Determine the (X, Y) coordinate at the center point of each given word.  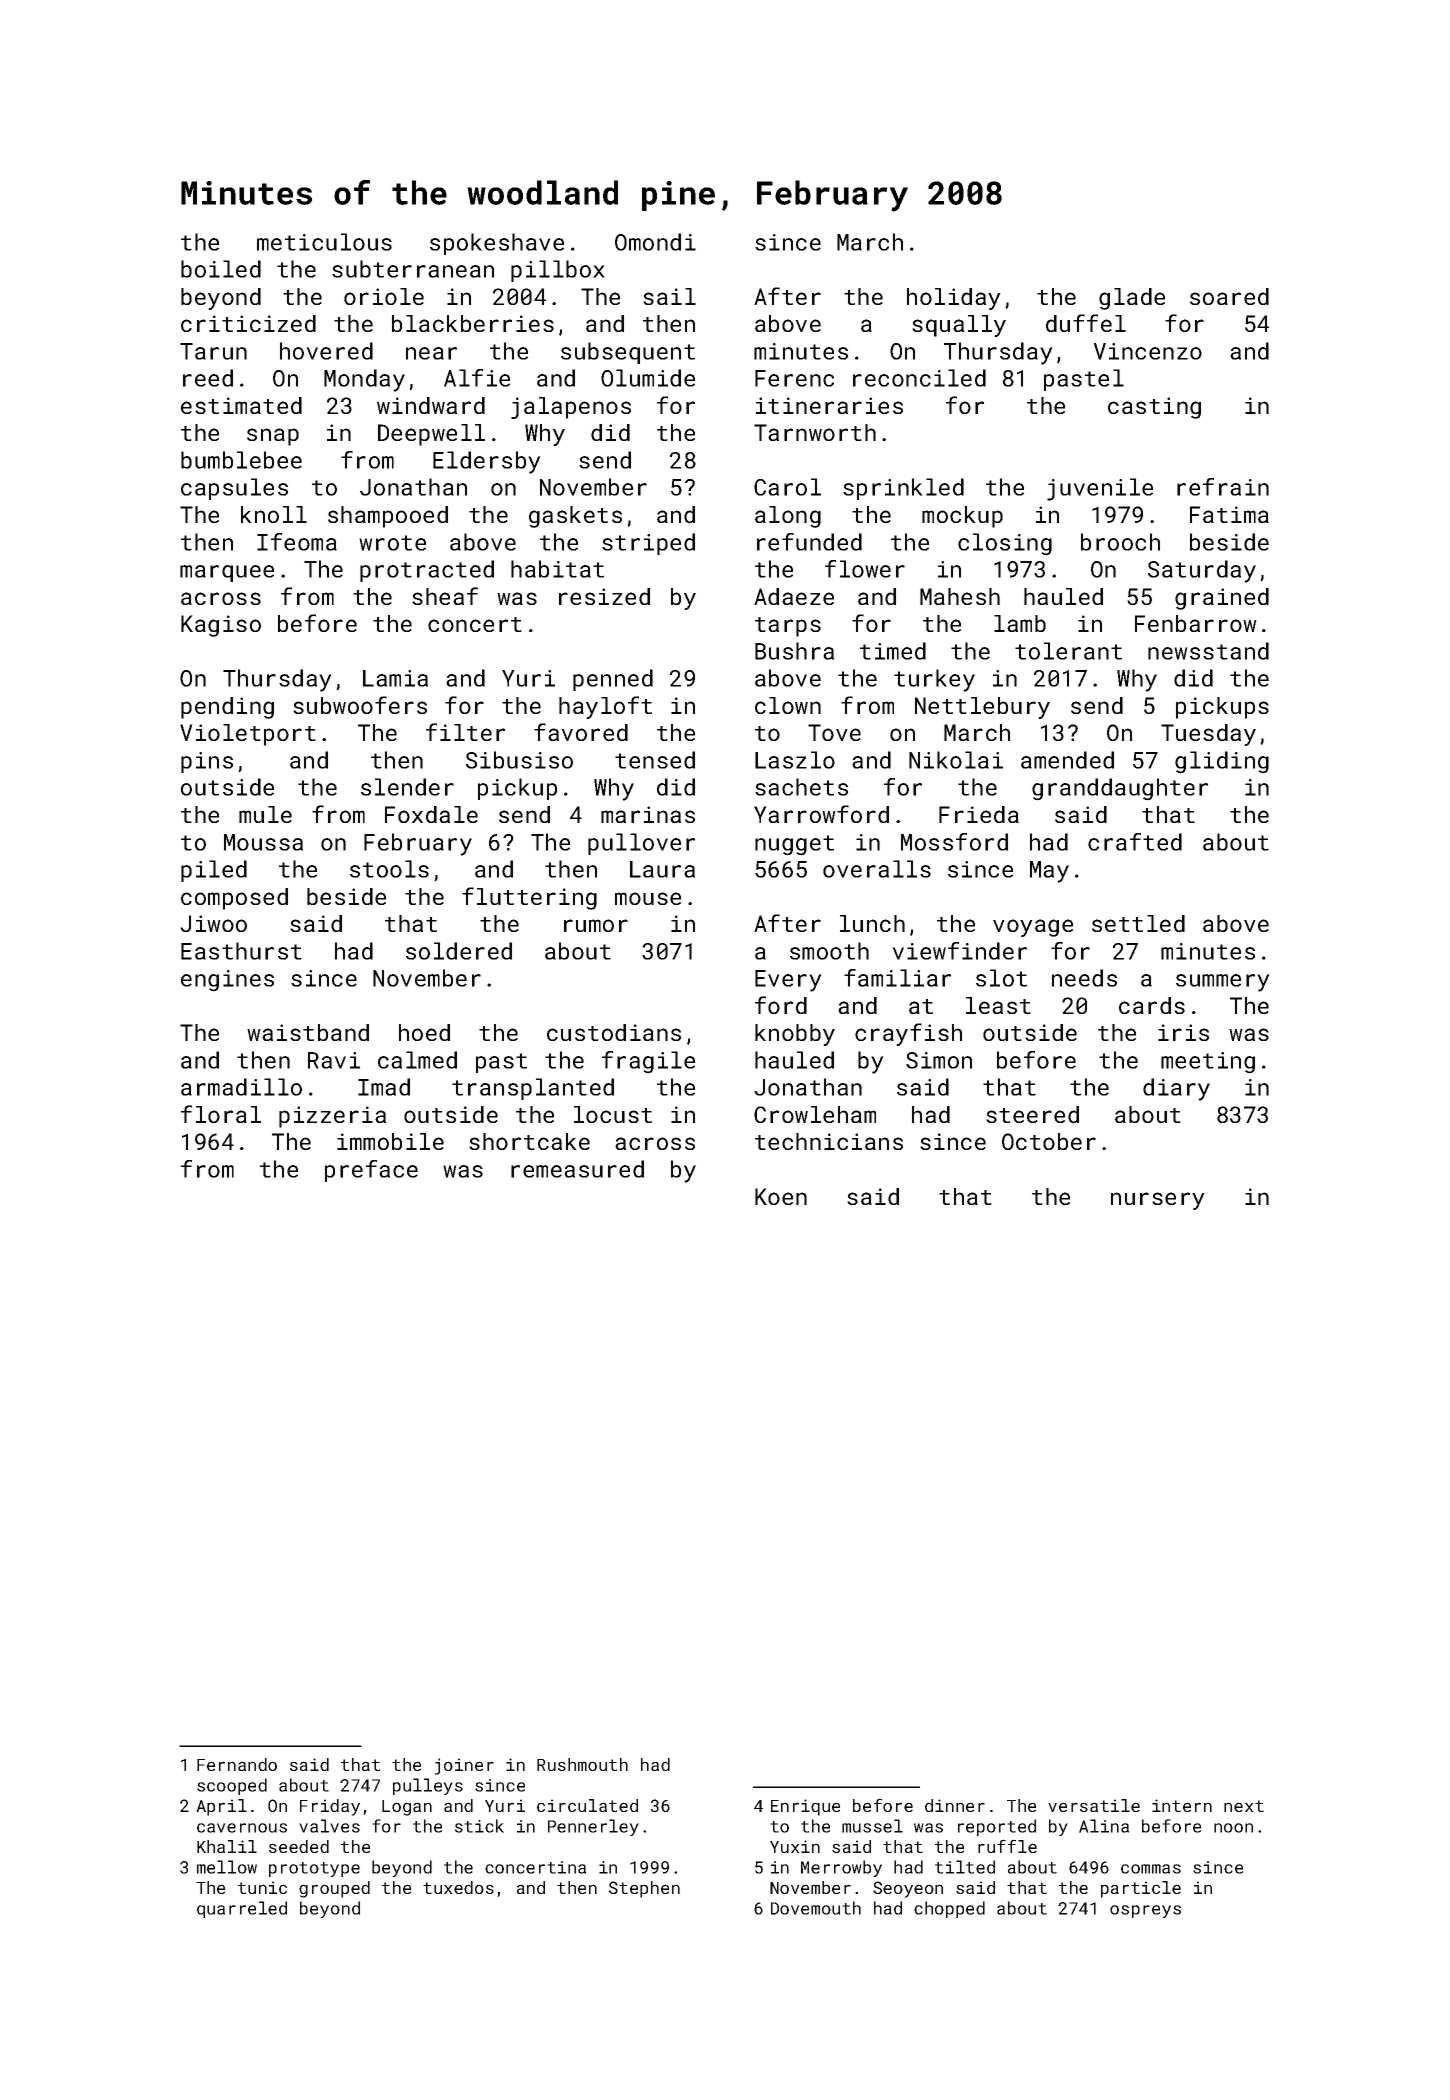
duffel (1086, 323)
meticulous (324, 242)
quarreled (242, 1909)
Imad (384, 1087)
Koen (781, 1196)
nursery (1158, 1201)
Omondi (655, 242)
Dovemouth (816, 1908)
